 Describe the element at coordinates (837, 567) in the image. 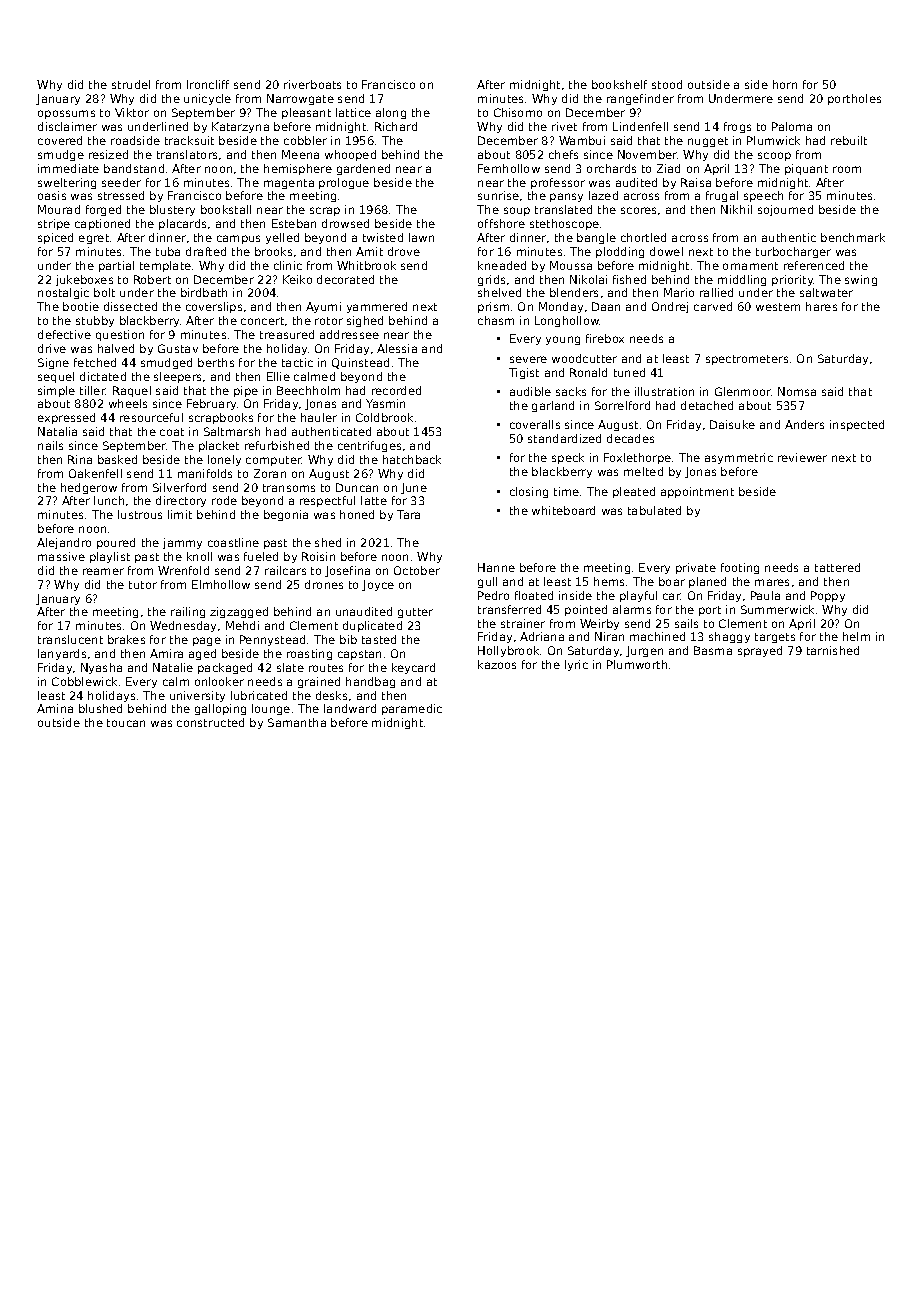

I see `tattered` at that location.
